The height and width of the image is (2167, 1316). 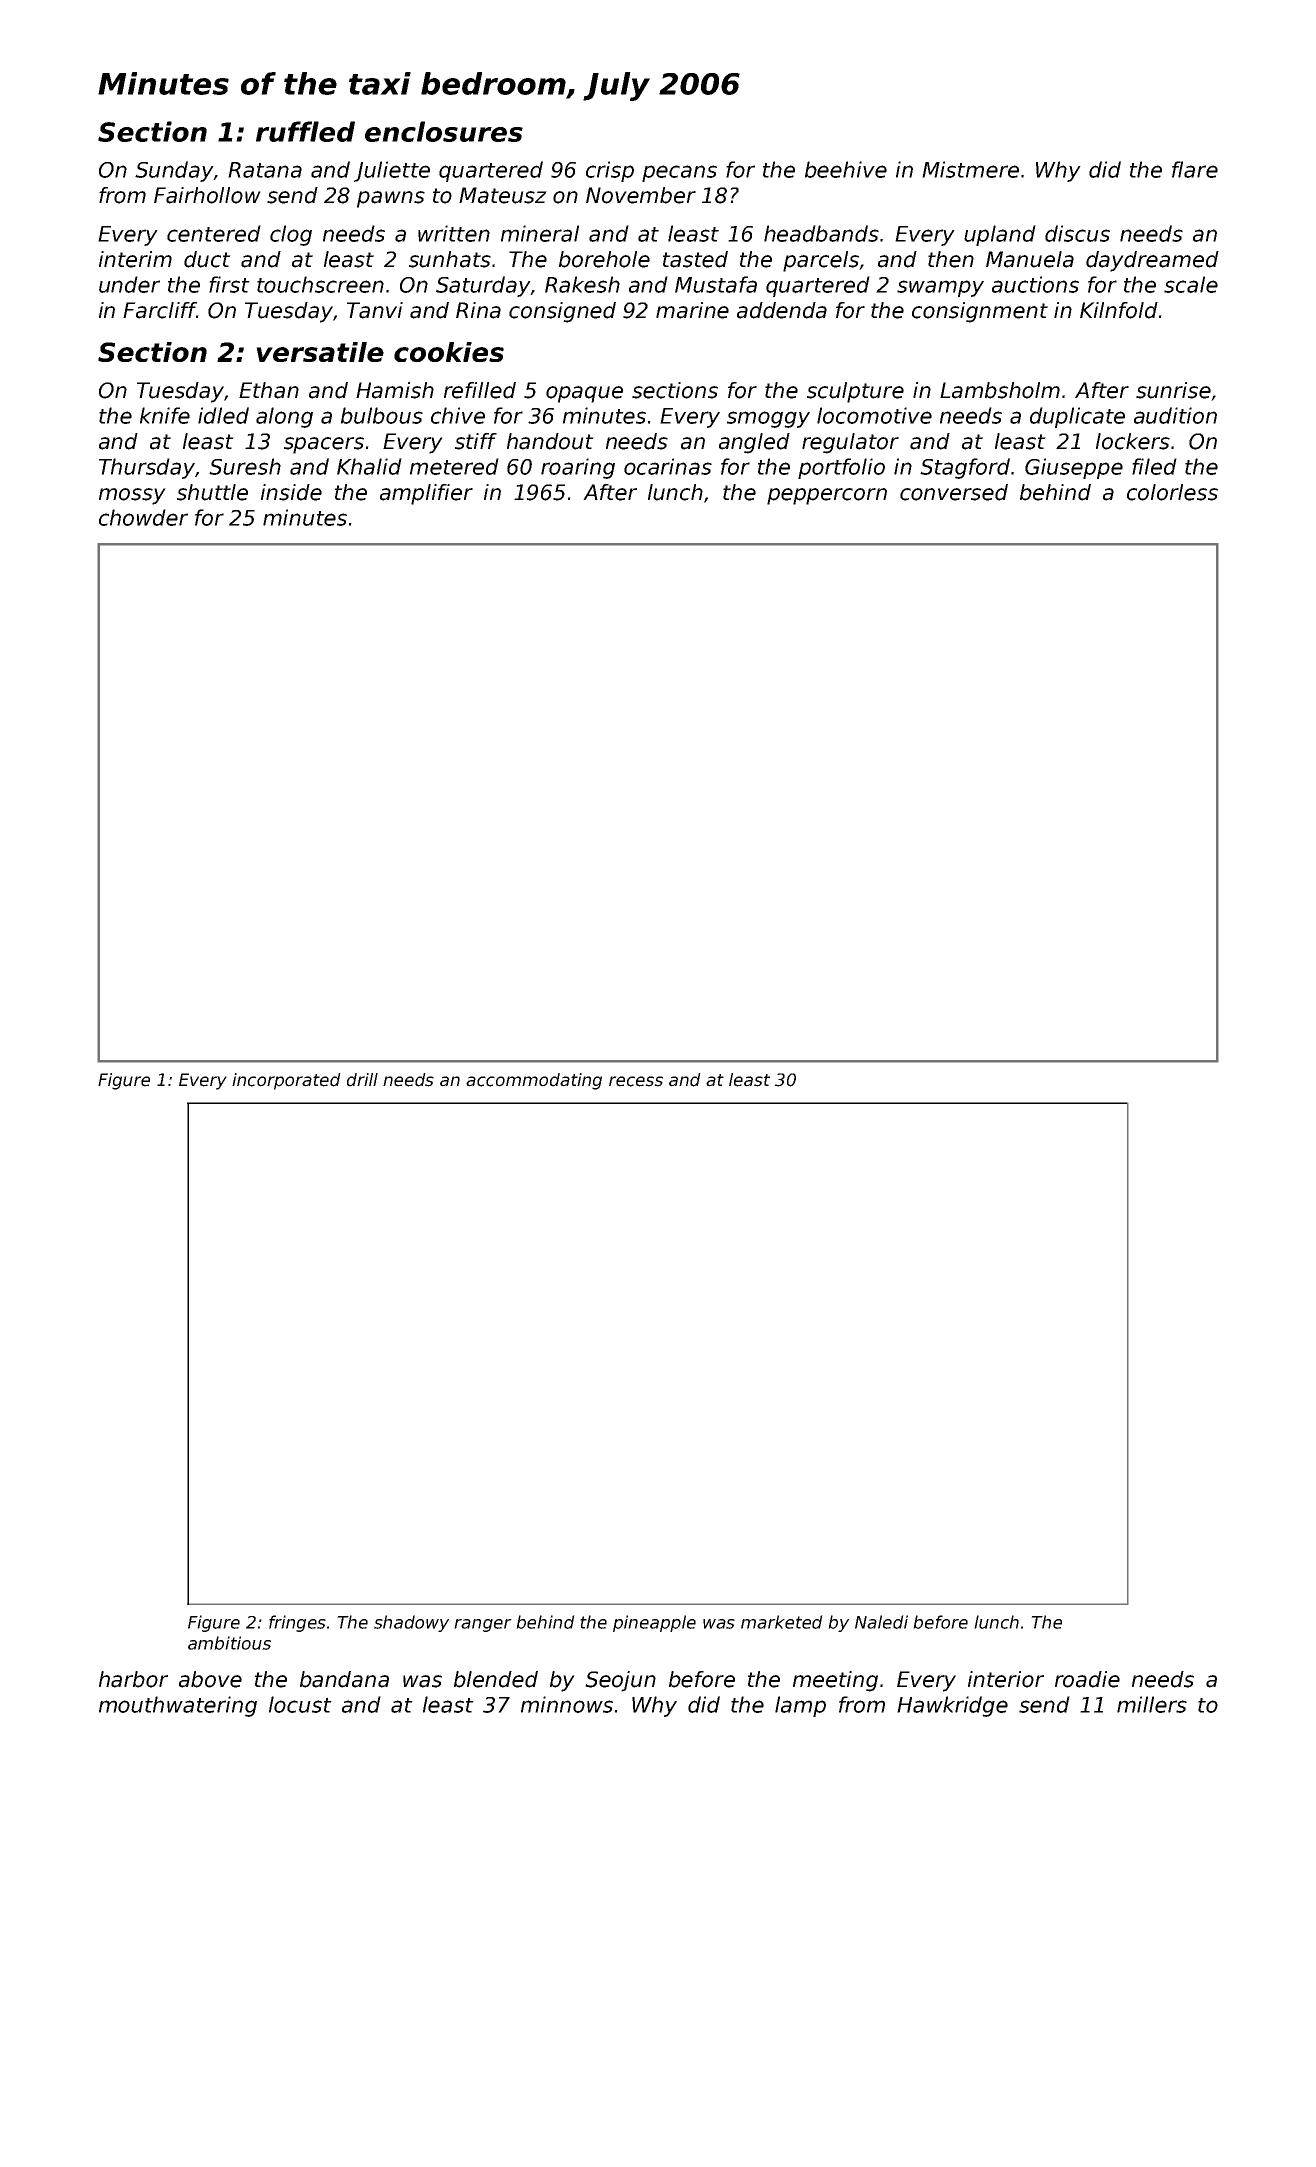 What do you see at coordinates (362, 1080) in the image?
I see `drill` at bounding box center [362, 1080].
